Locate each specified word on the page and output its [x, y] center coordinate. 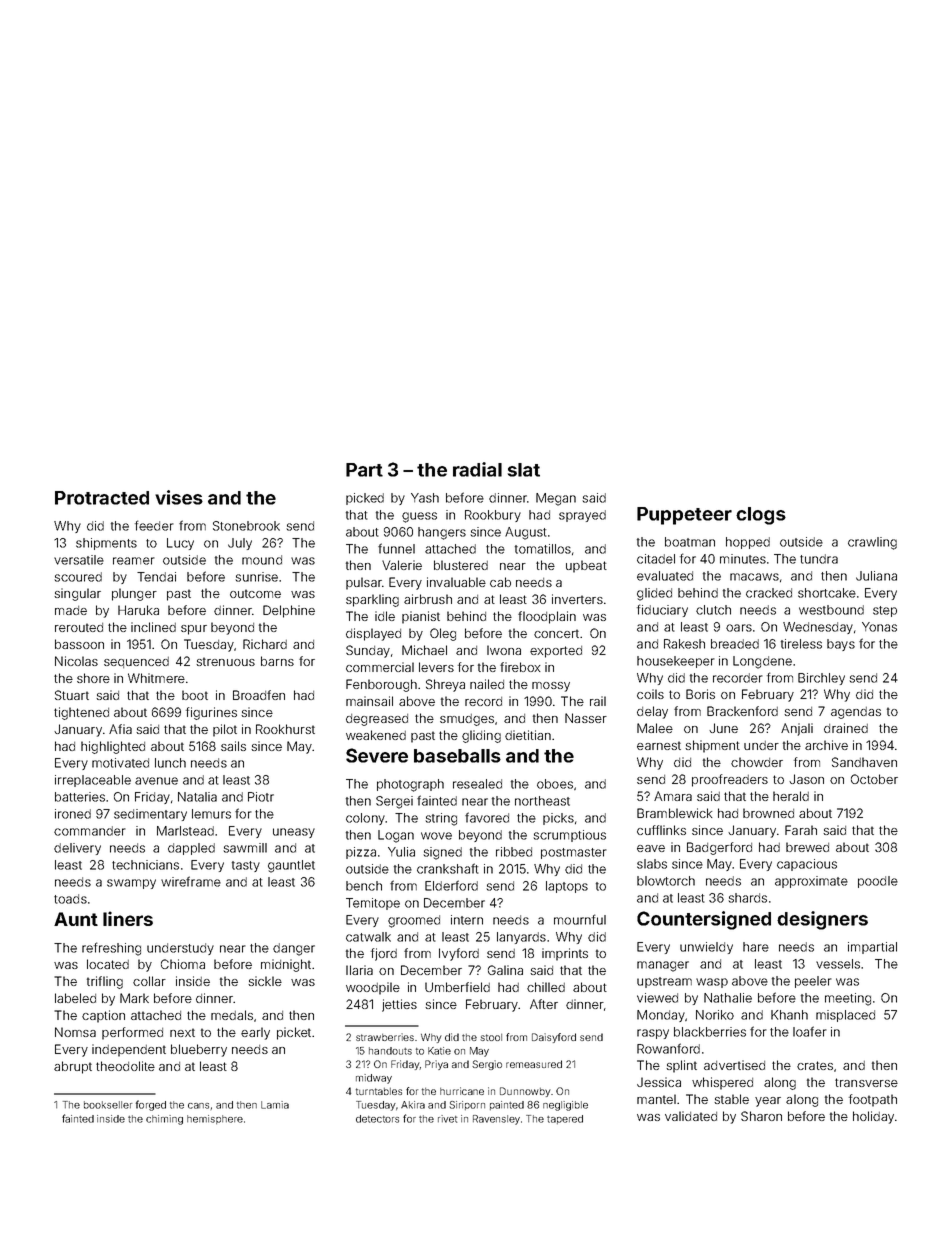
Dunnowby [525, 1092]
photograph [410, 785]
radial [477, 469]
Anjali [797, 729]
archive [826, 745]
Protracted [102, 498]
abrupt [73, 1067]
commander [90, 831]
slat [524, 470]
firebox [520, 667]
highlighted [113, 747]
